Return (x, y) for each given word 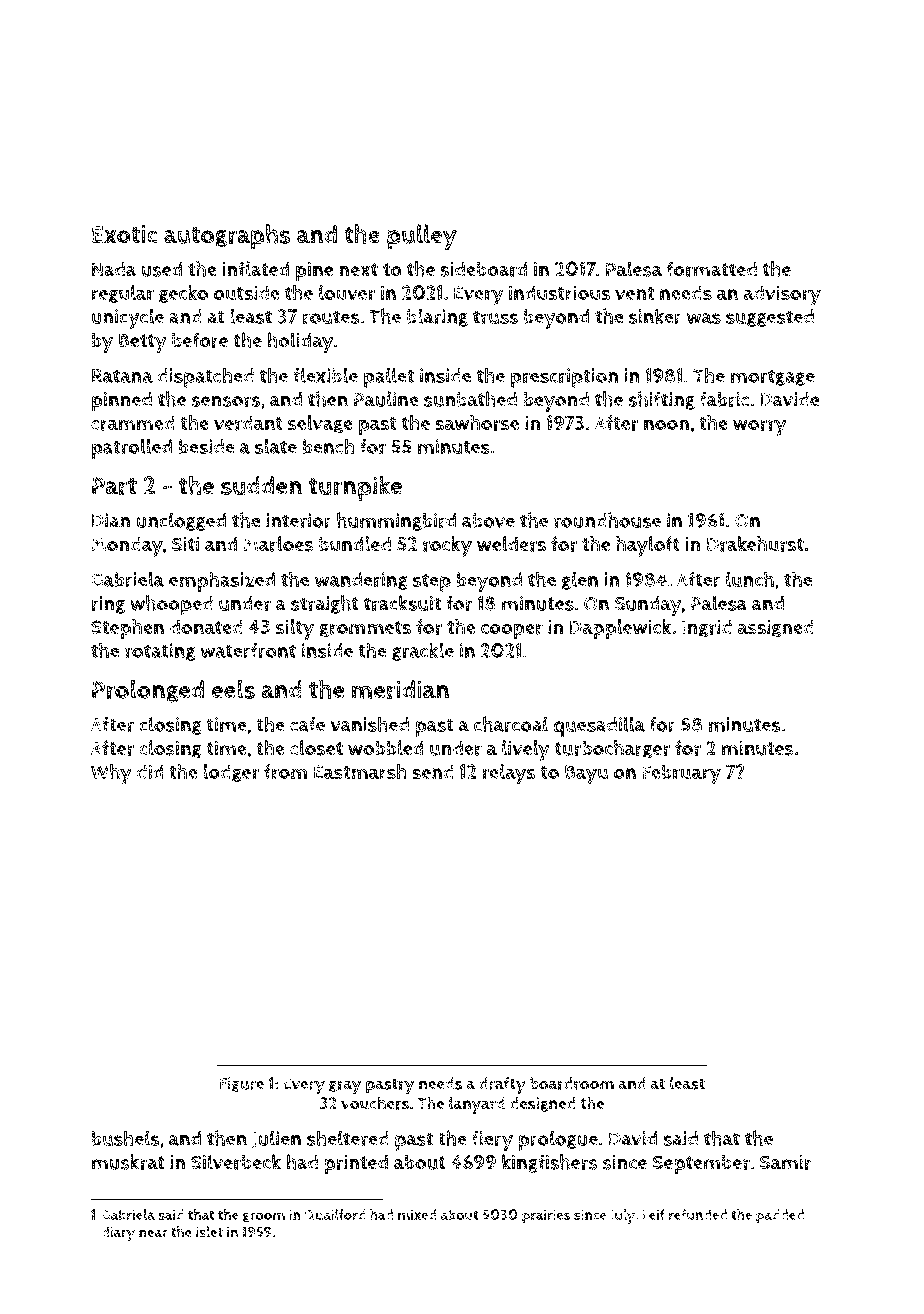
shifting (662, 400)
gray (345, 1087)
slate (276, 446)
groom (264, 1217)
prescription (564, 378)
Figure (242, 1084)
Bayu (586, 775)
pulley (422, 237)
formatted (712, 269)
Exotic (125, 234)
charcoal (511, 724)
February (681, 774)
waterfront (248, 651)
